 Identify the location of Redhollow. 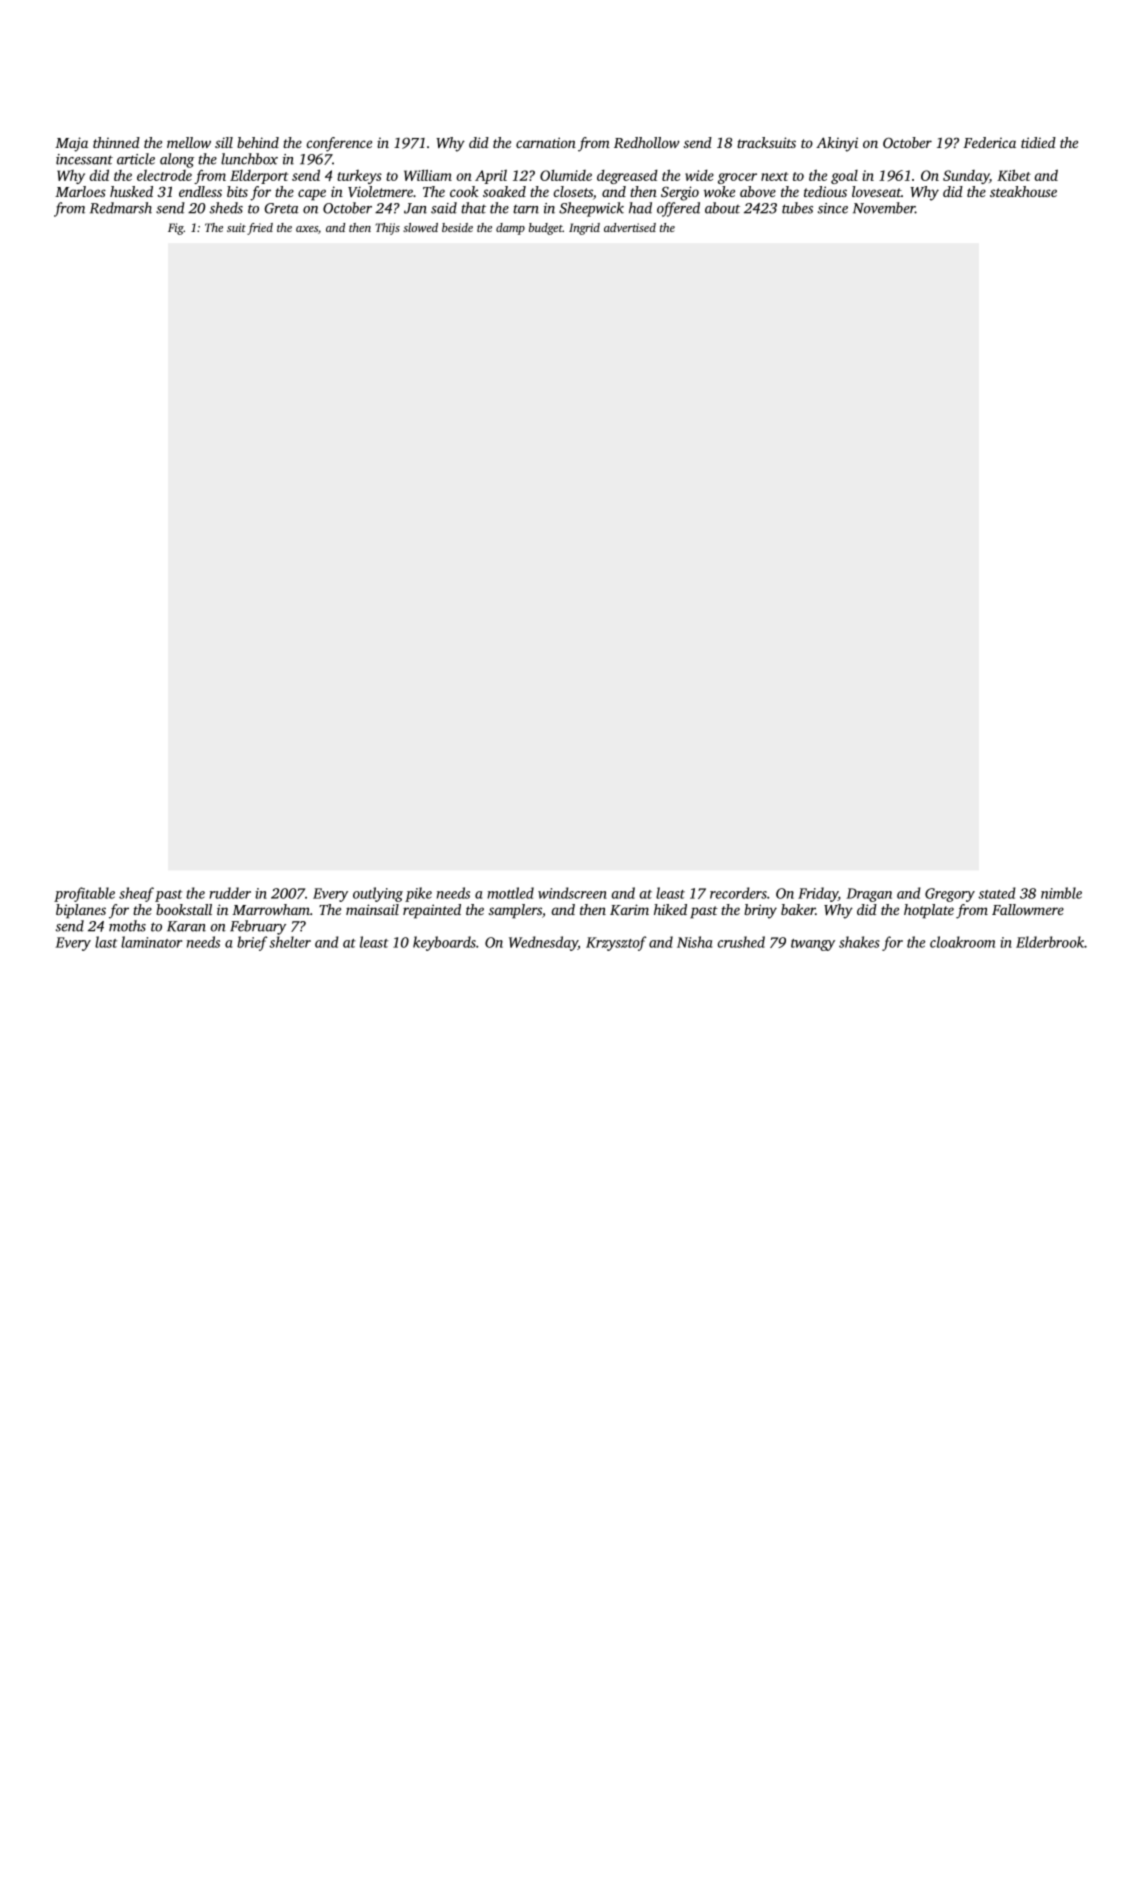
(647, 142).
